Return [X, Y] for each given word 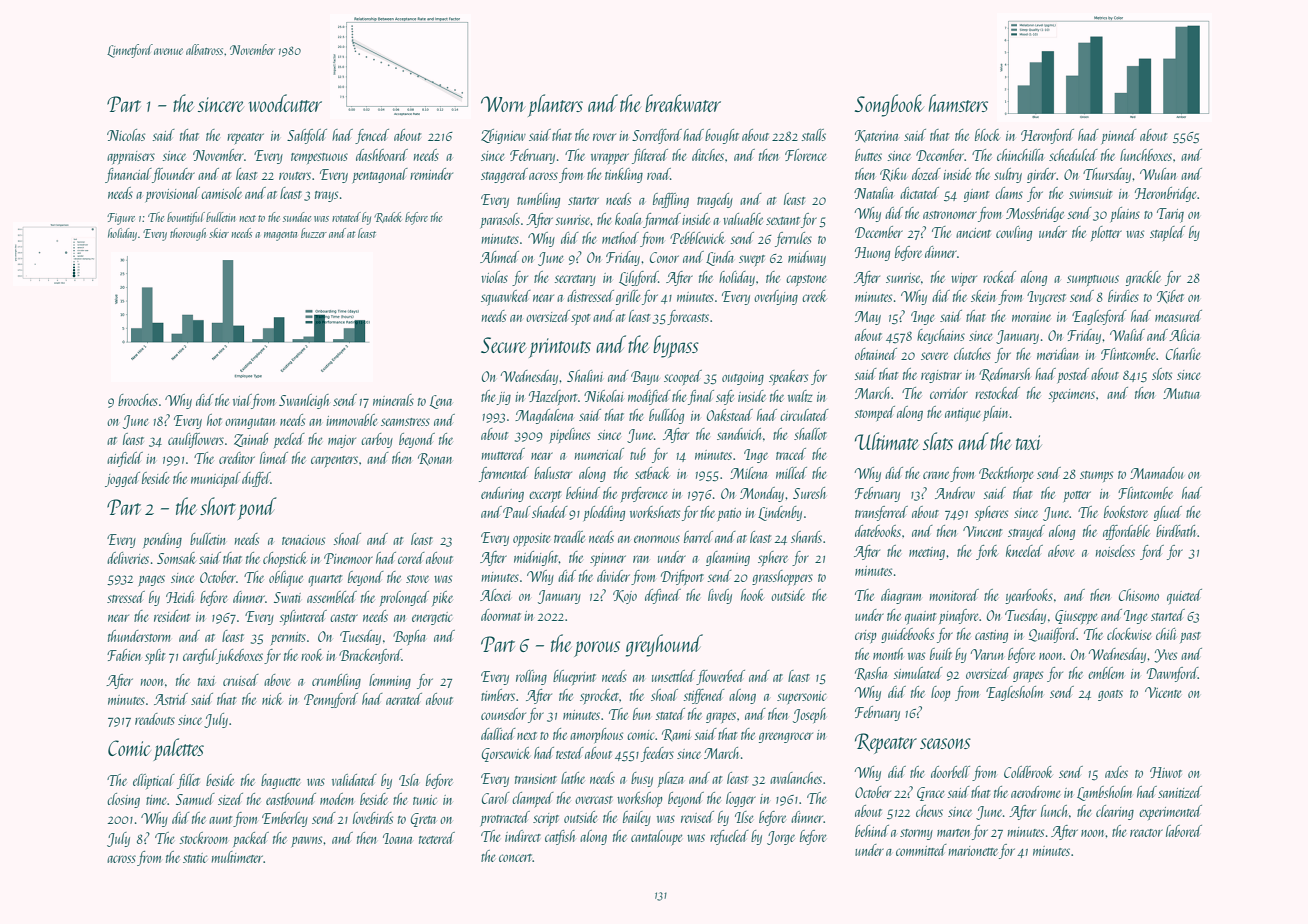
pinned [1119, 136]
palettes [178, 749]
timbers [498, 695]
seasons [945, 743]
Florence [805, 155]
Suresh [809, 493]
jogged [122, 479]
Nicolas [126, 135]
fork [987, 552]
